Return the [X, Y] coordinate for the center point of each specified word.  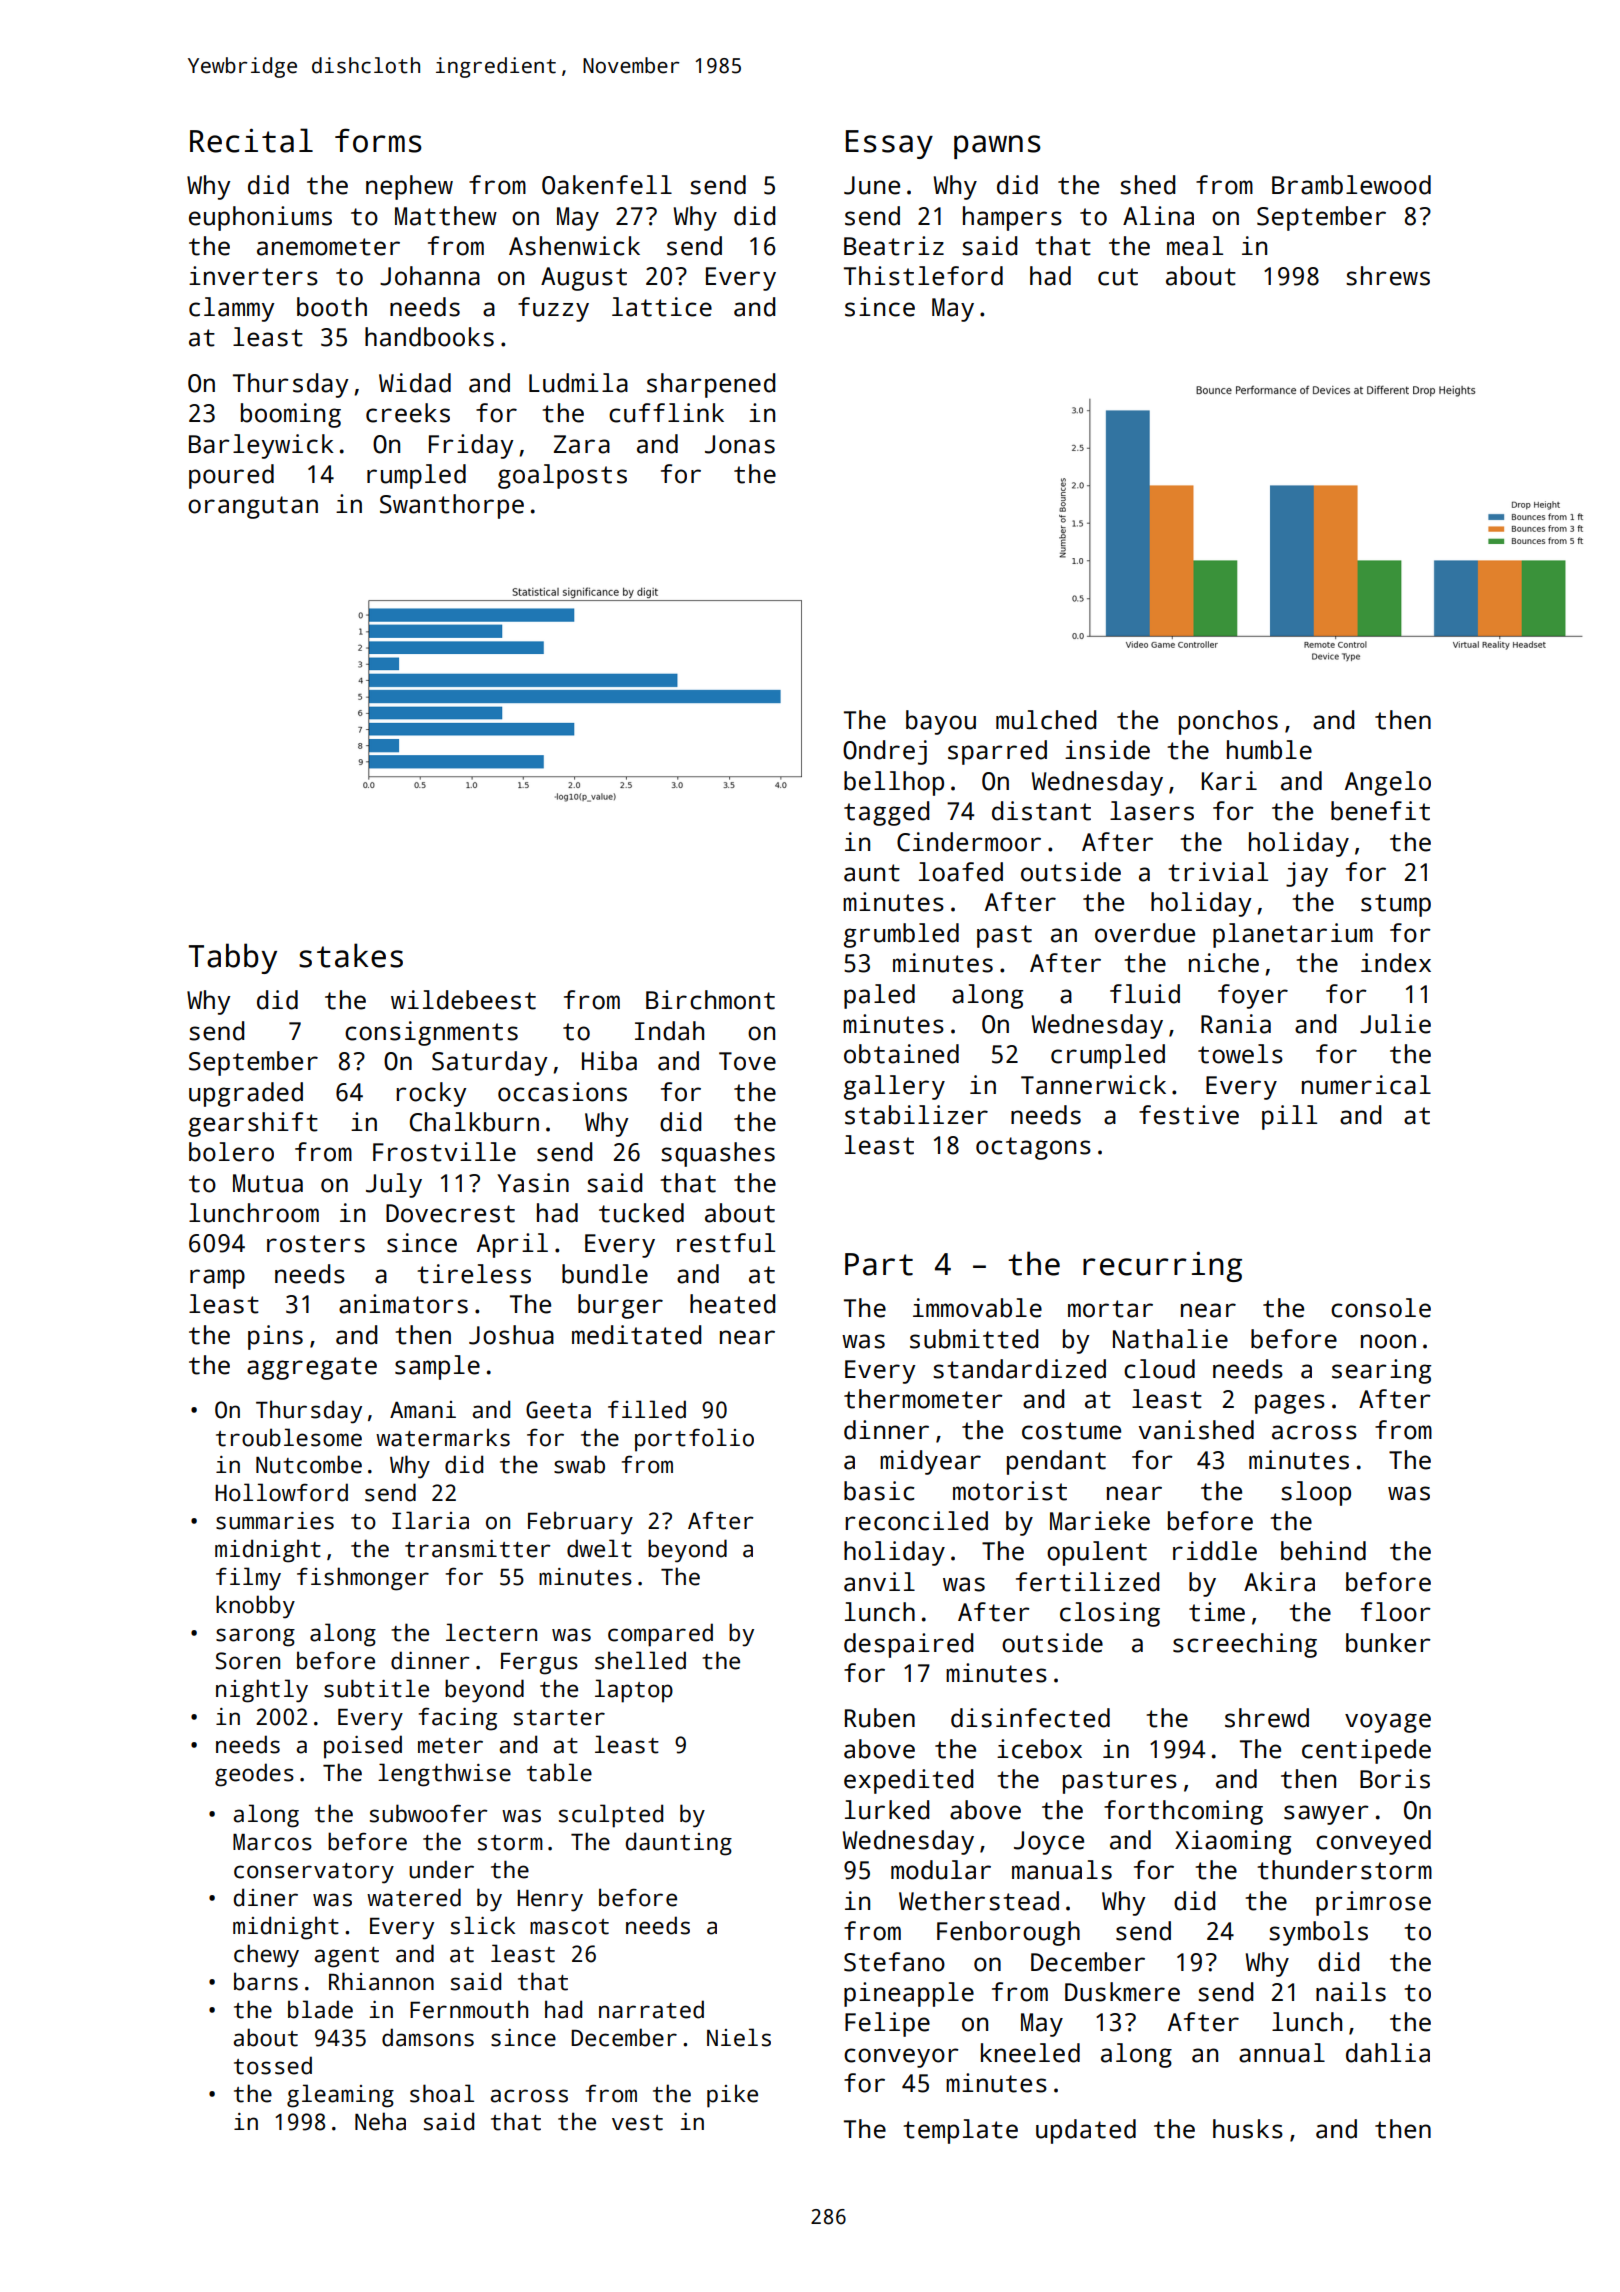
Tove [747, 1061]
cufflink [666, 413]
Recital [251, 140]
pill [1289, 1117]
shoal [442, 2093]
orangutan [253, 507]
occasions [562, 1092]
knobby [255, 1607]
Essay [889, 144]
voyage [1388, 1723]
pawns [997, 147]
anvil [879, 1582]
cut [1118, 277]
